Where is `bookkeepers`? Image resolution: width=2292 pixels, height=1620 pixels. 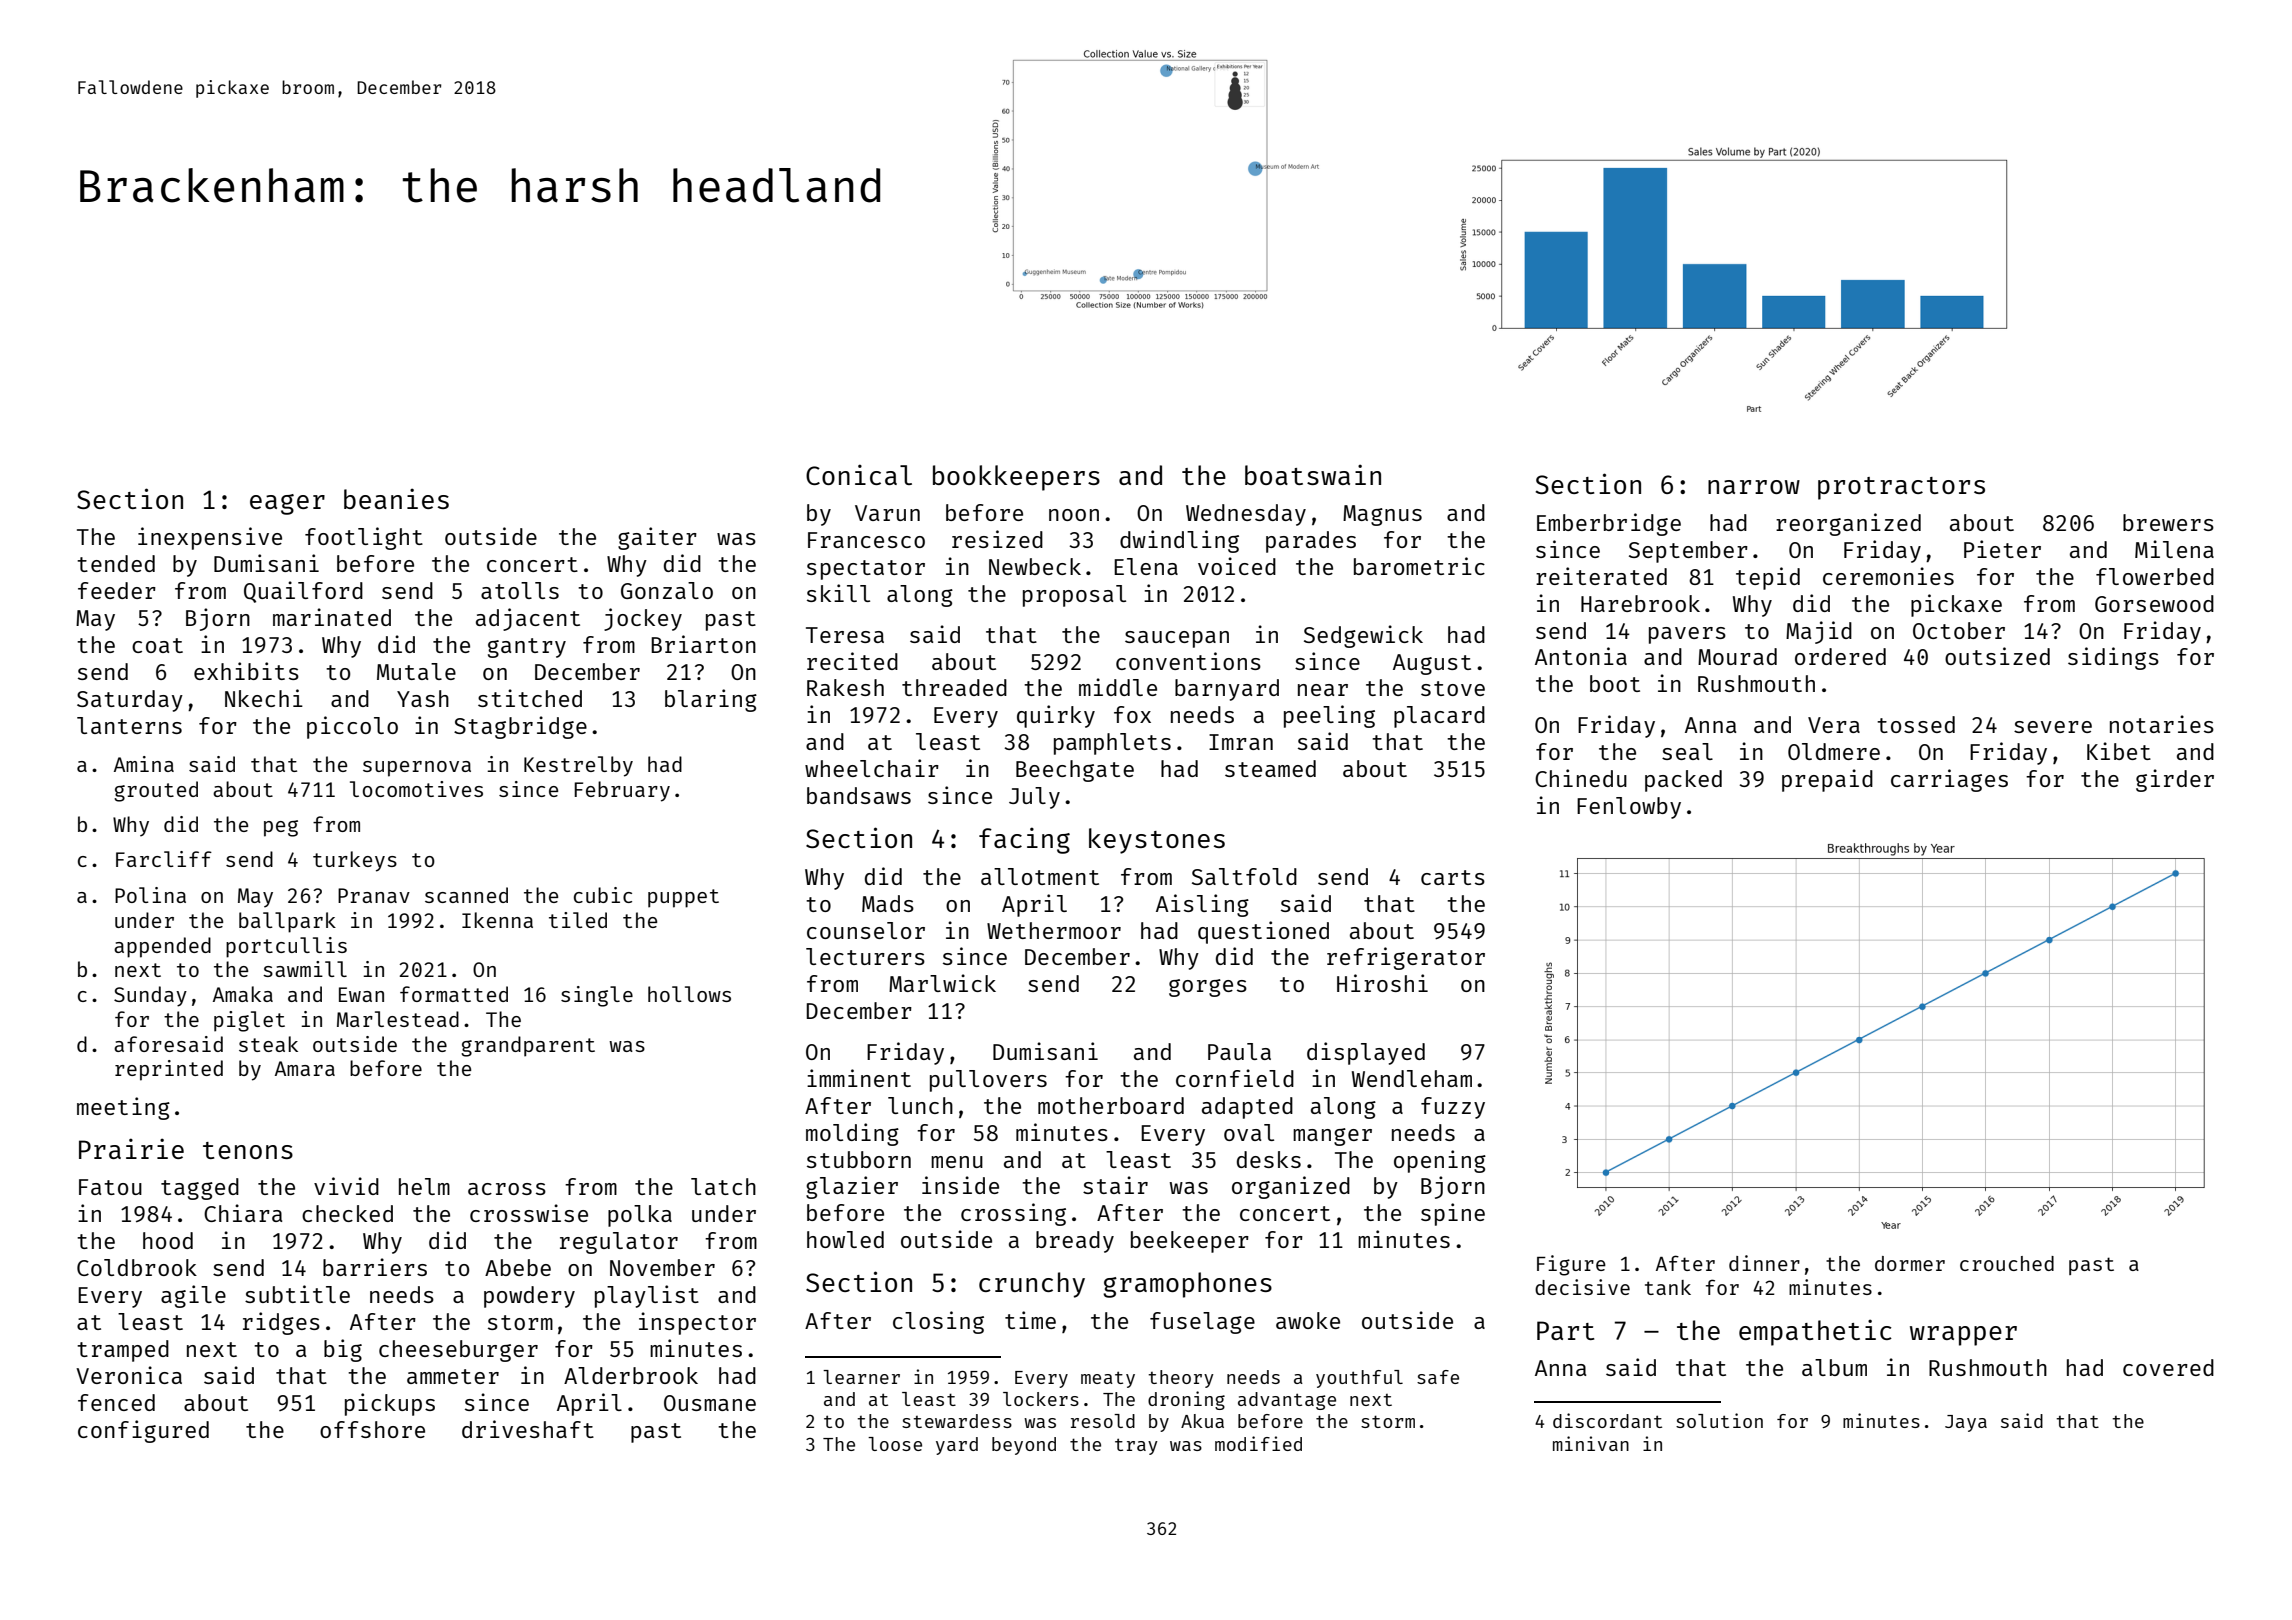
bookkeepers is located at coordinates (1016, 478).
